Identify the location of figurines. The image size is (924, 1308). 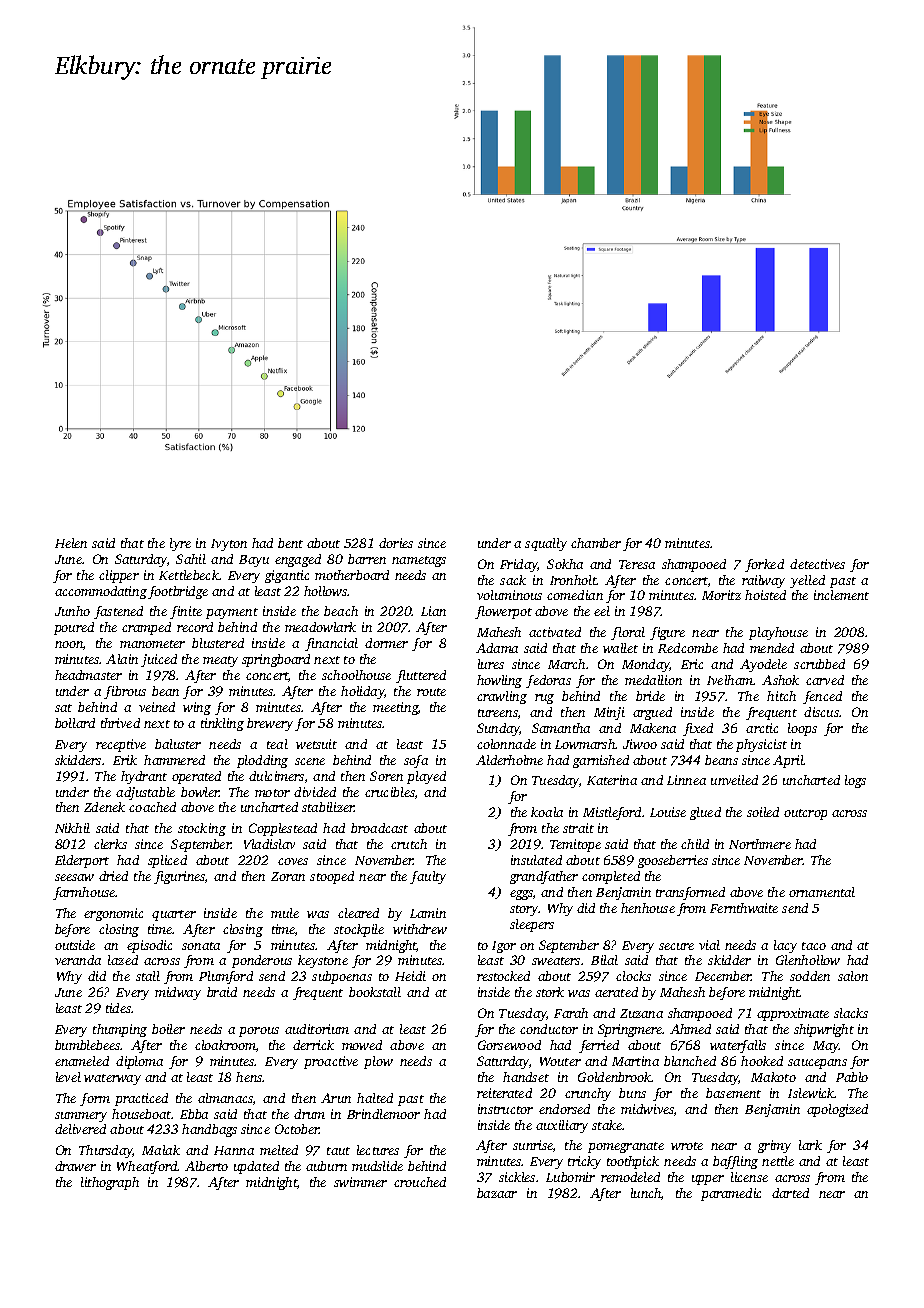
(179, 877).
